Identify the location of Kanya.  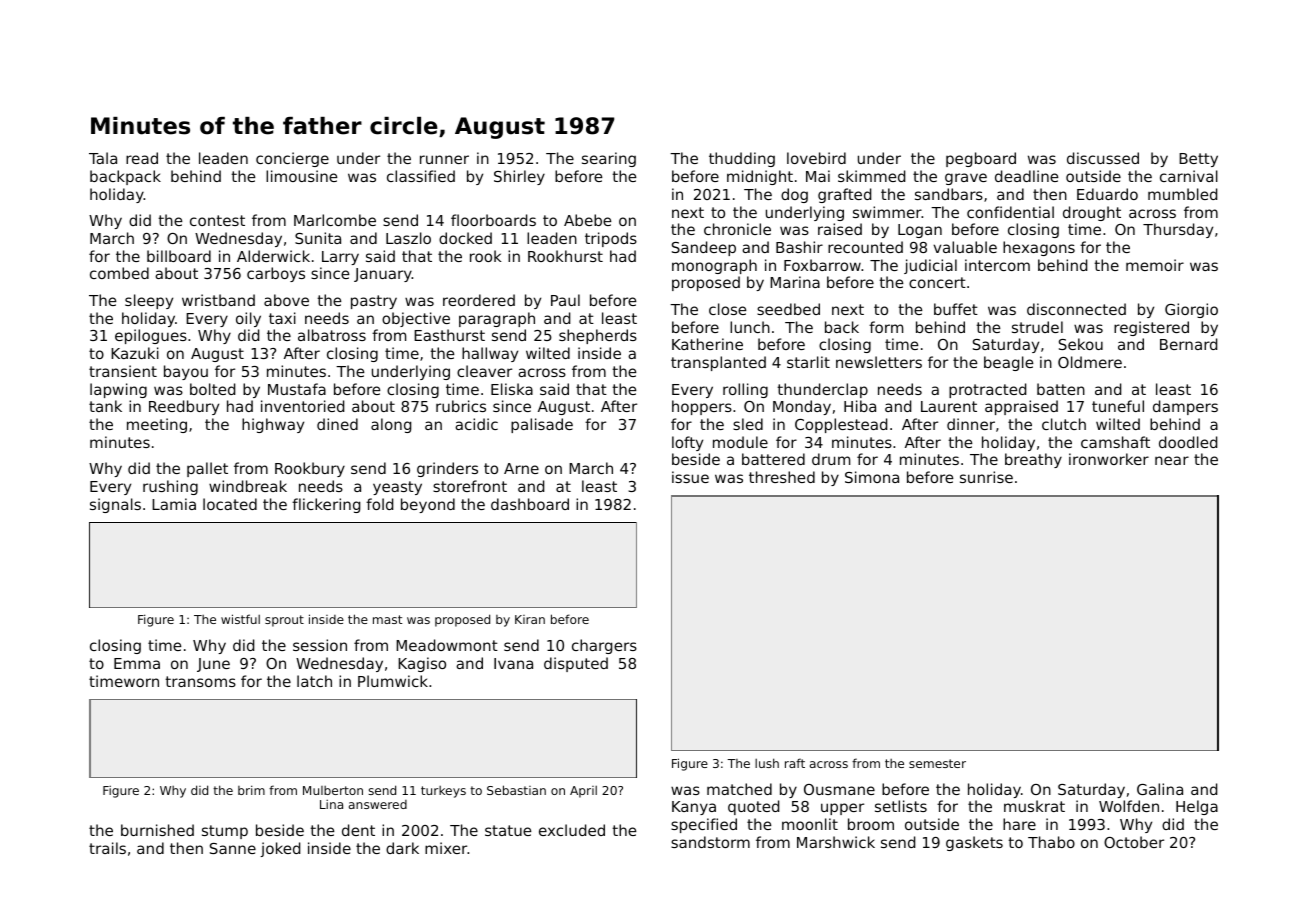
(694, 808).
